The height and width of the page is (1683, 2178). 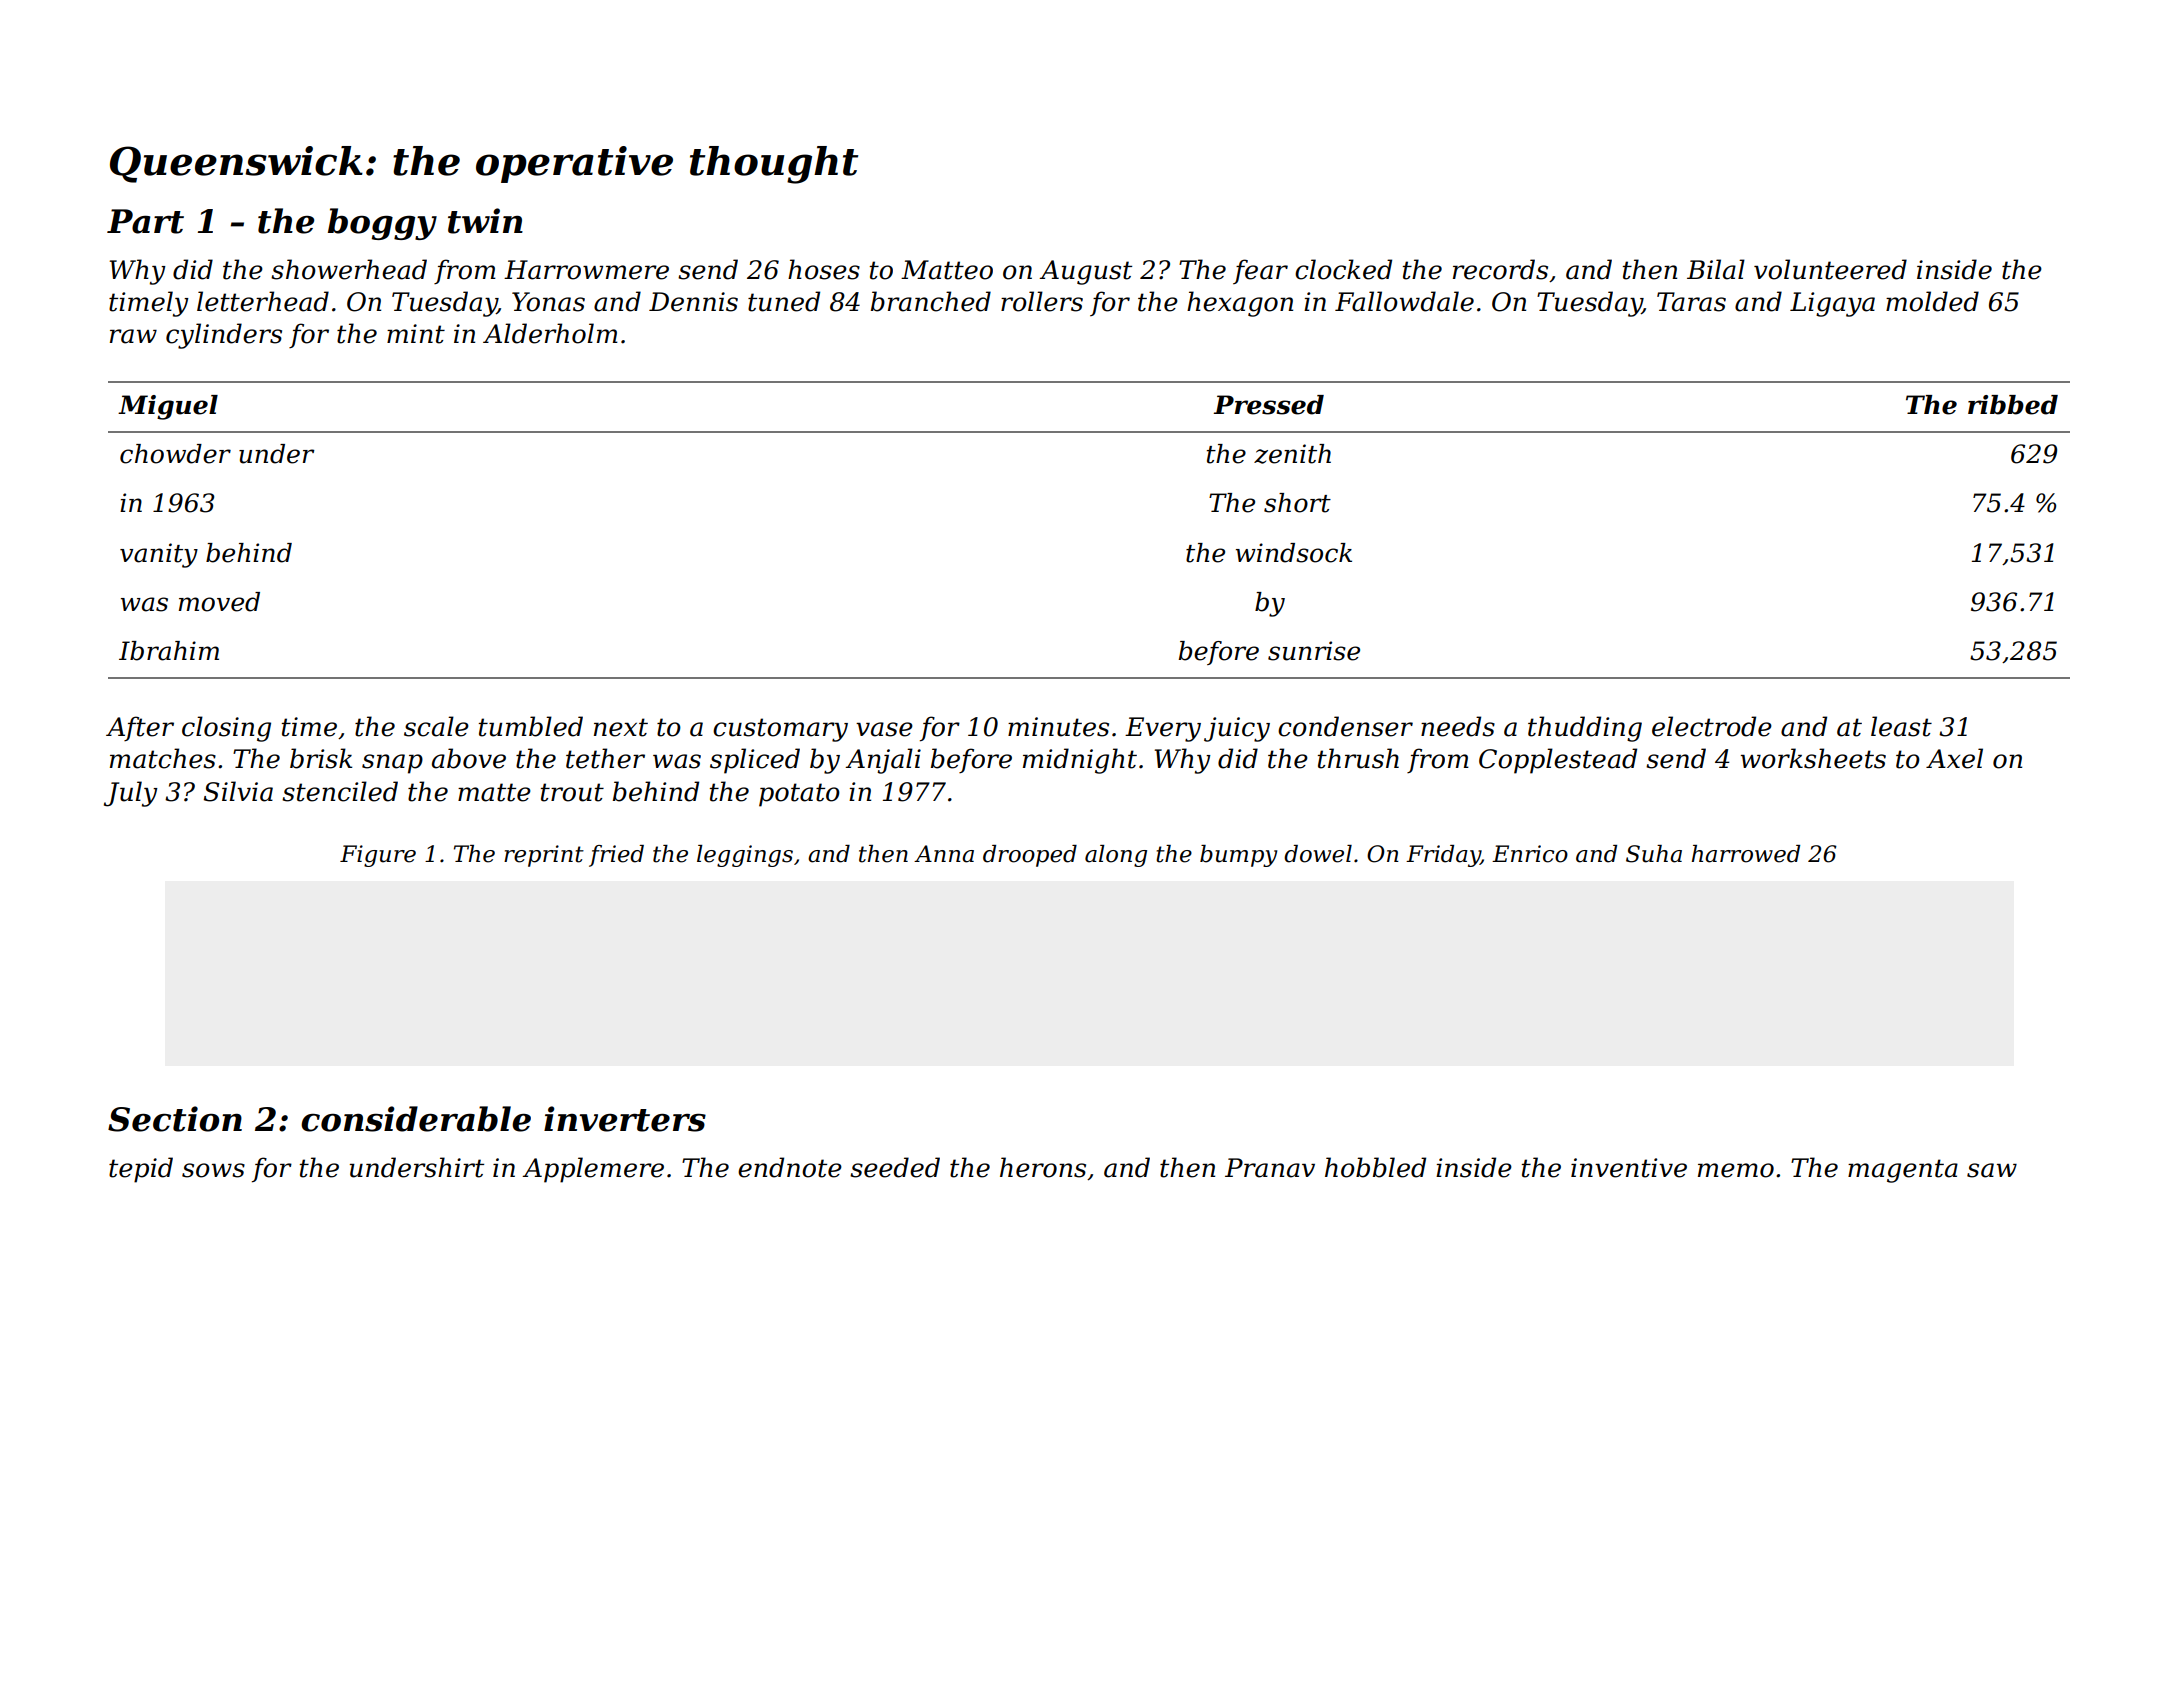 I want to click on chowder, so click(x=175, y=454).
